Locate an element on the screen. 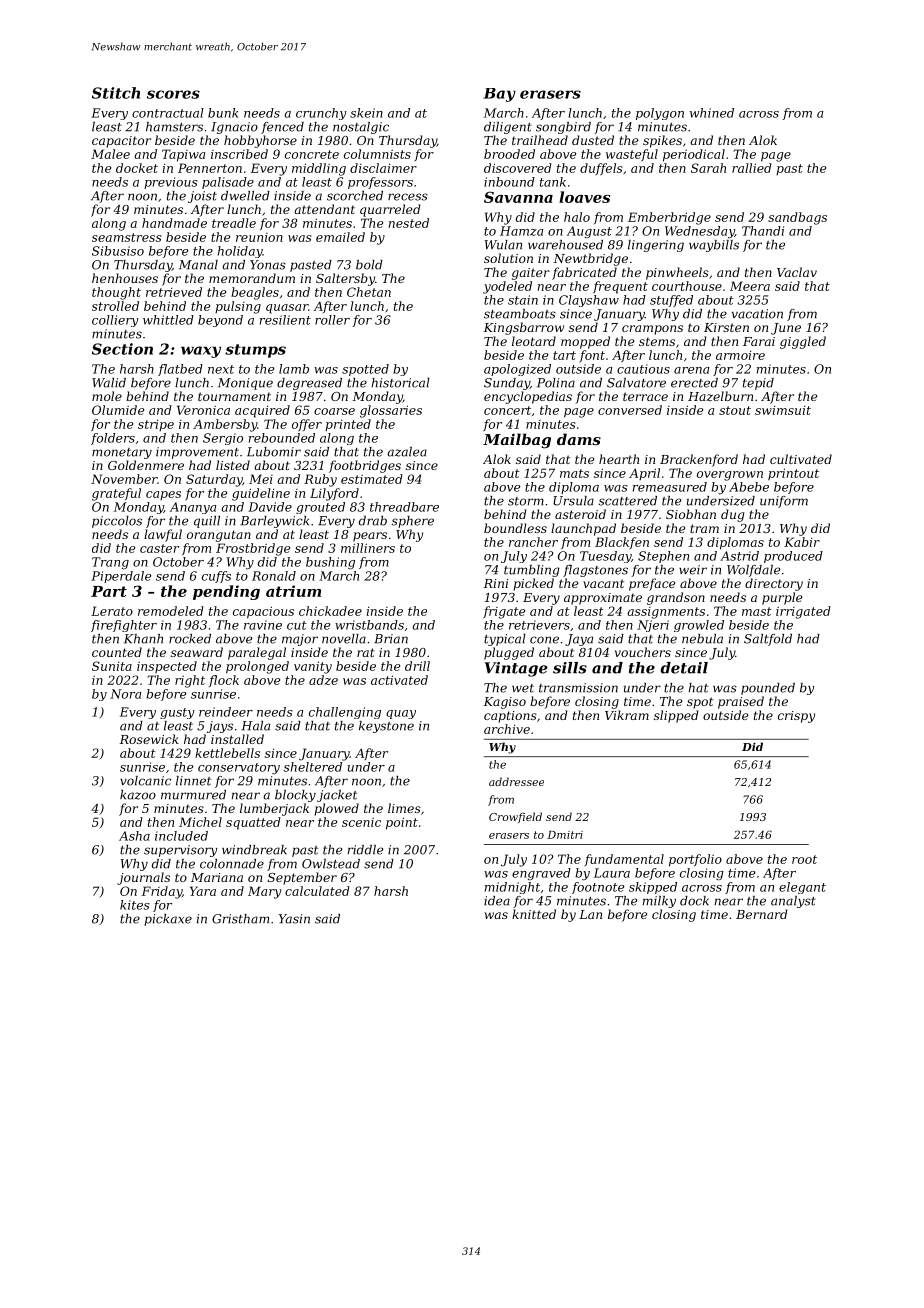 The image size is (924, 1308). mopped is located at coordinates (585, 342).
